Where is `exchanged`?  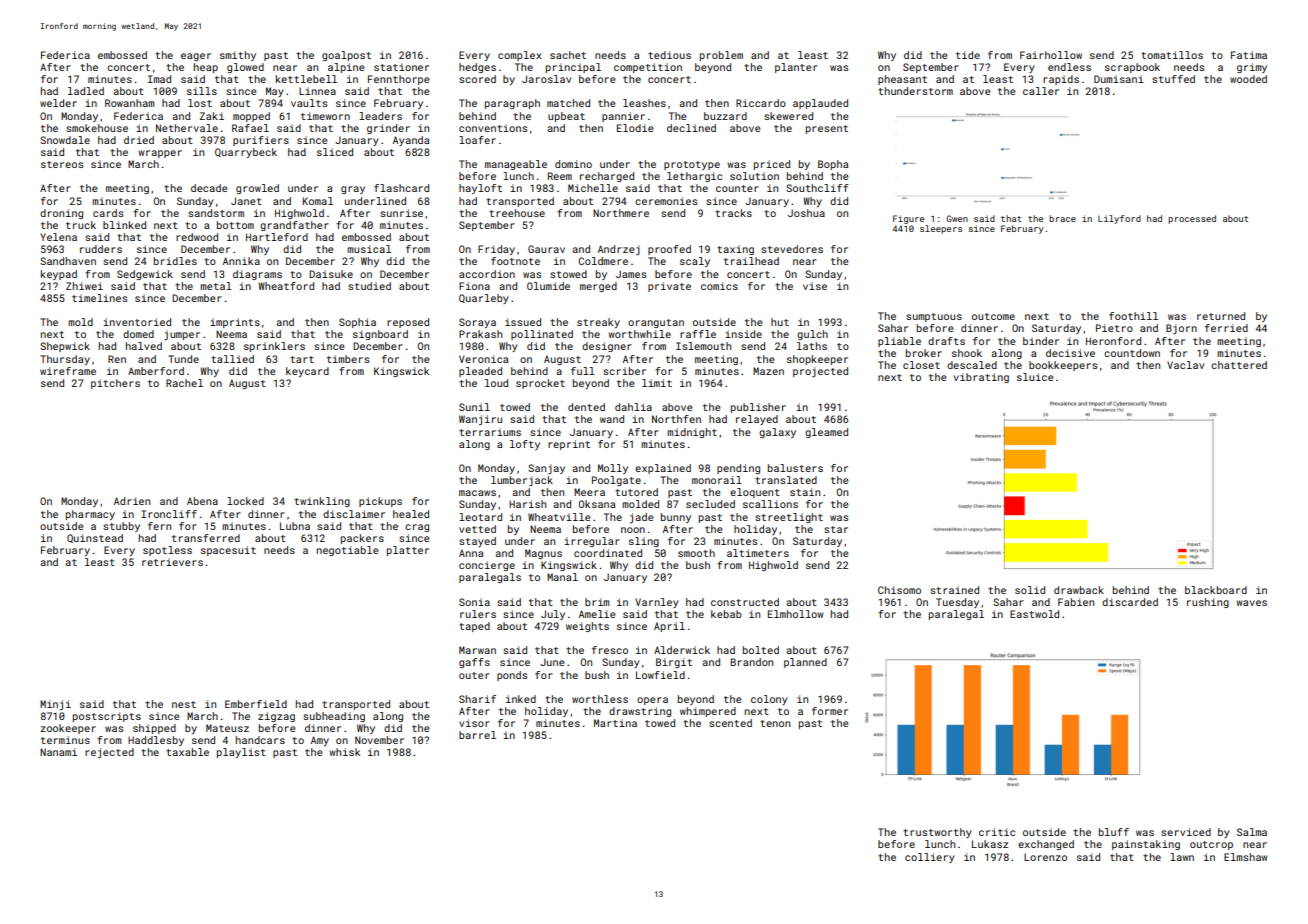
exchanged is located at coordinates (1046, 845).
